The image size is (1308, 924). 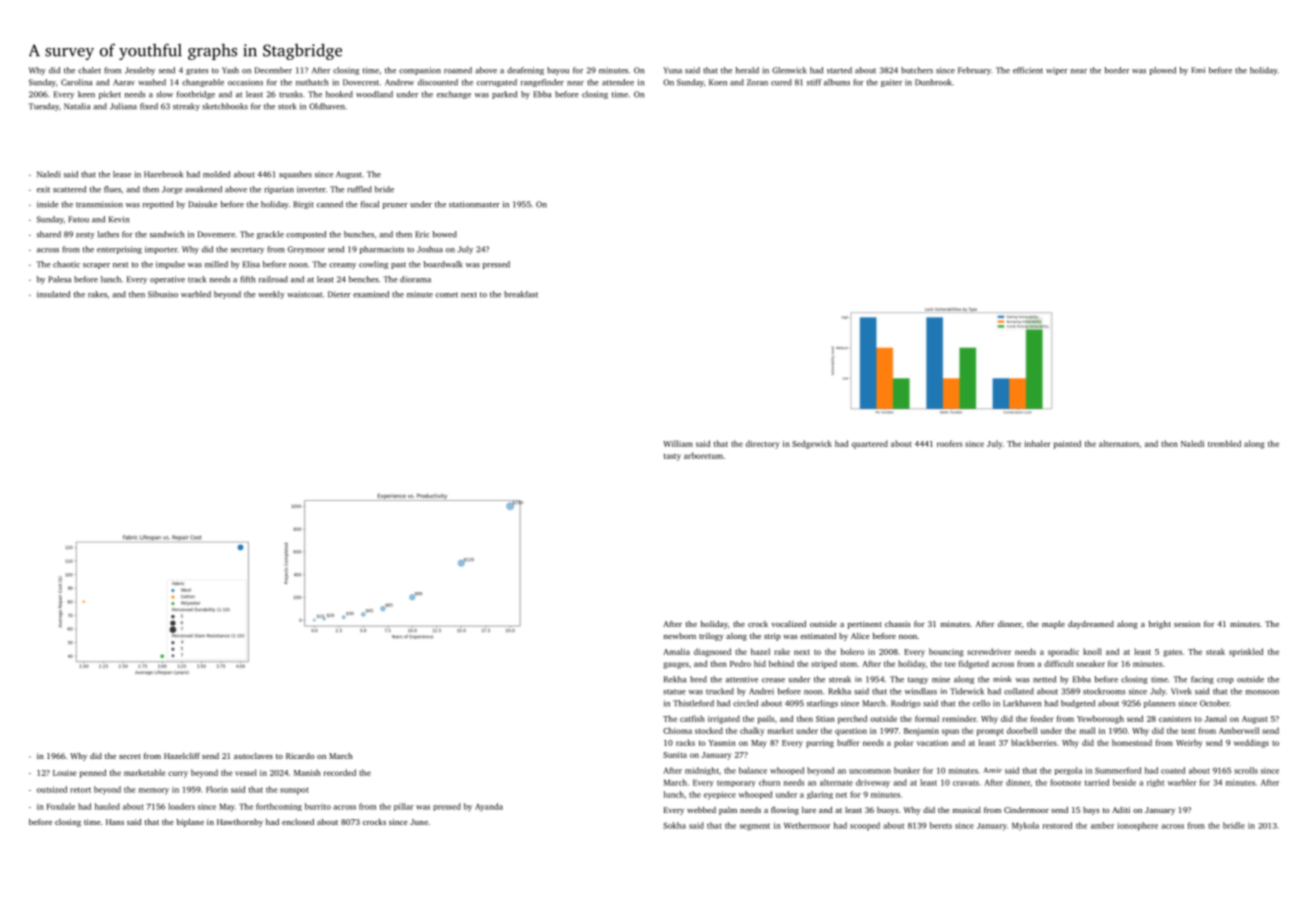 What do you see at coordinates (271, 295) in the page?
I see `weekly` at bounding box center [271, 295].
